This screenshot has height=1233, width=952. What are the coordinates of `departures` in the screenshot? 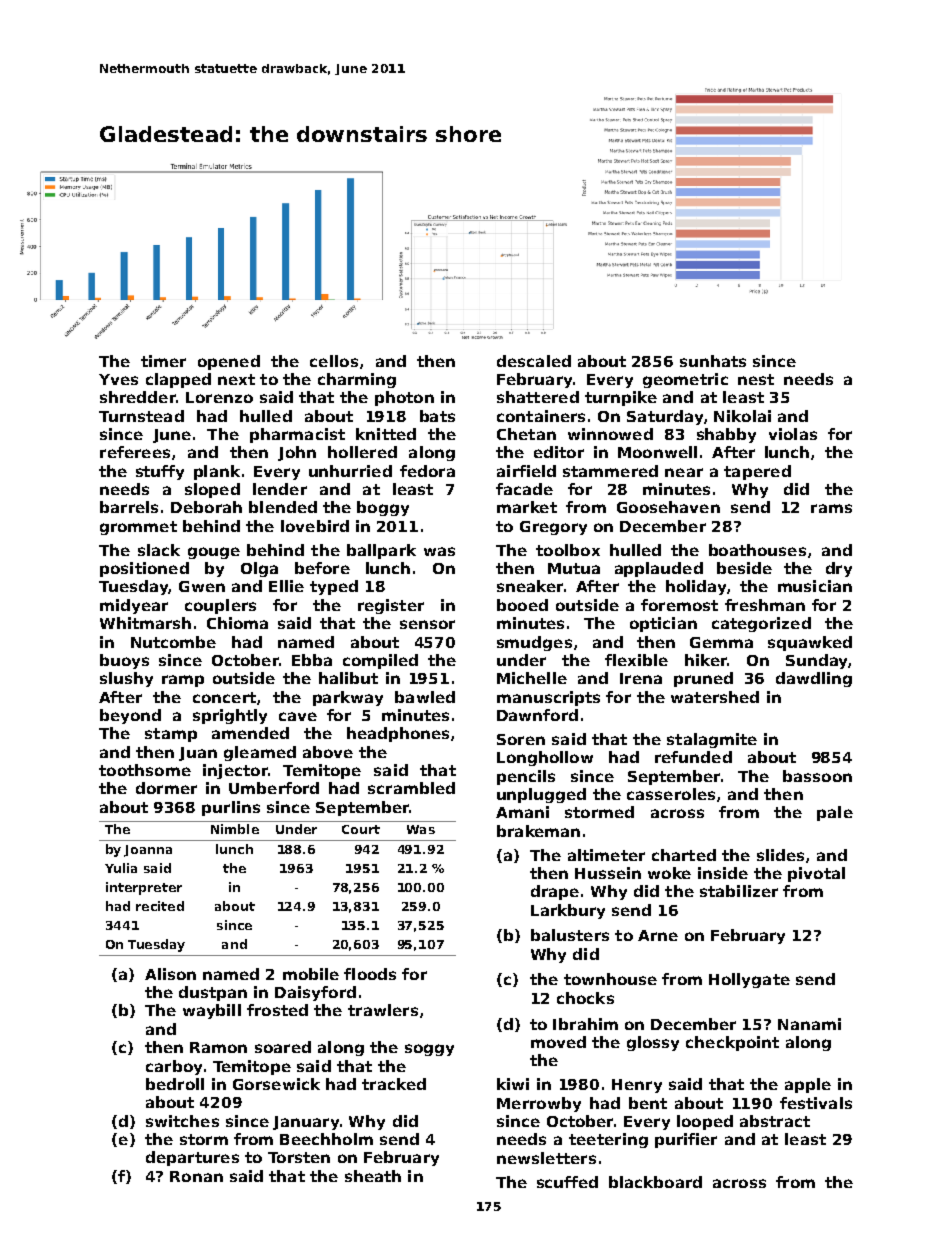 It's located at (192, 1158).
